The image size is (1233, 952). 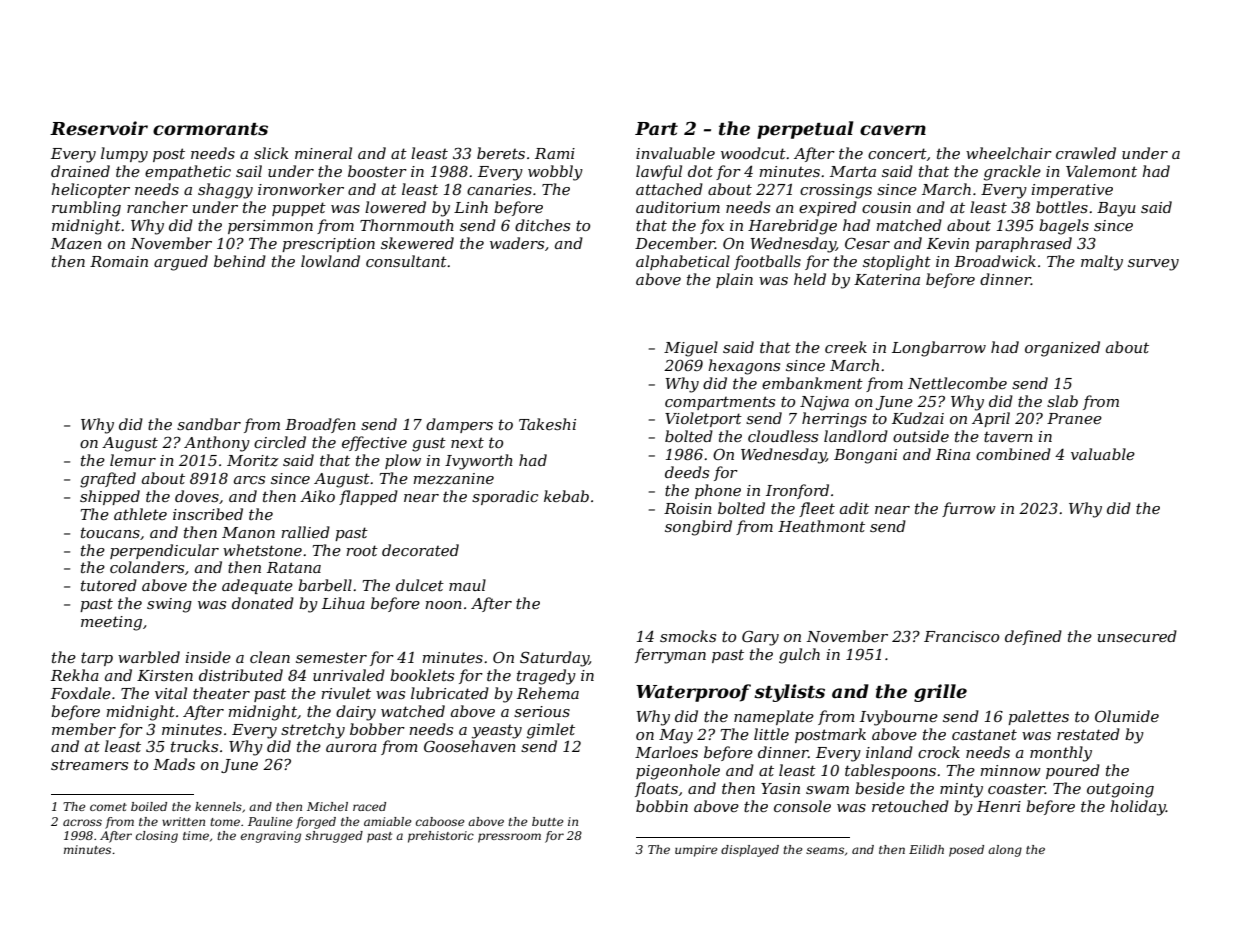 I want to click on grille, so click(x=940, y=693).
